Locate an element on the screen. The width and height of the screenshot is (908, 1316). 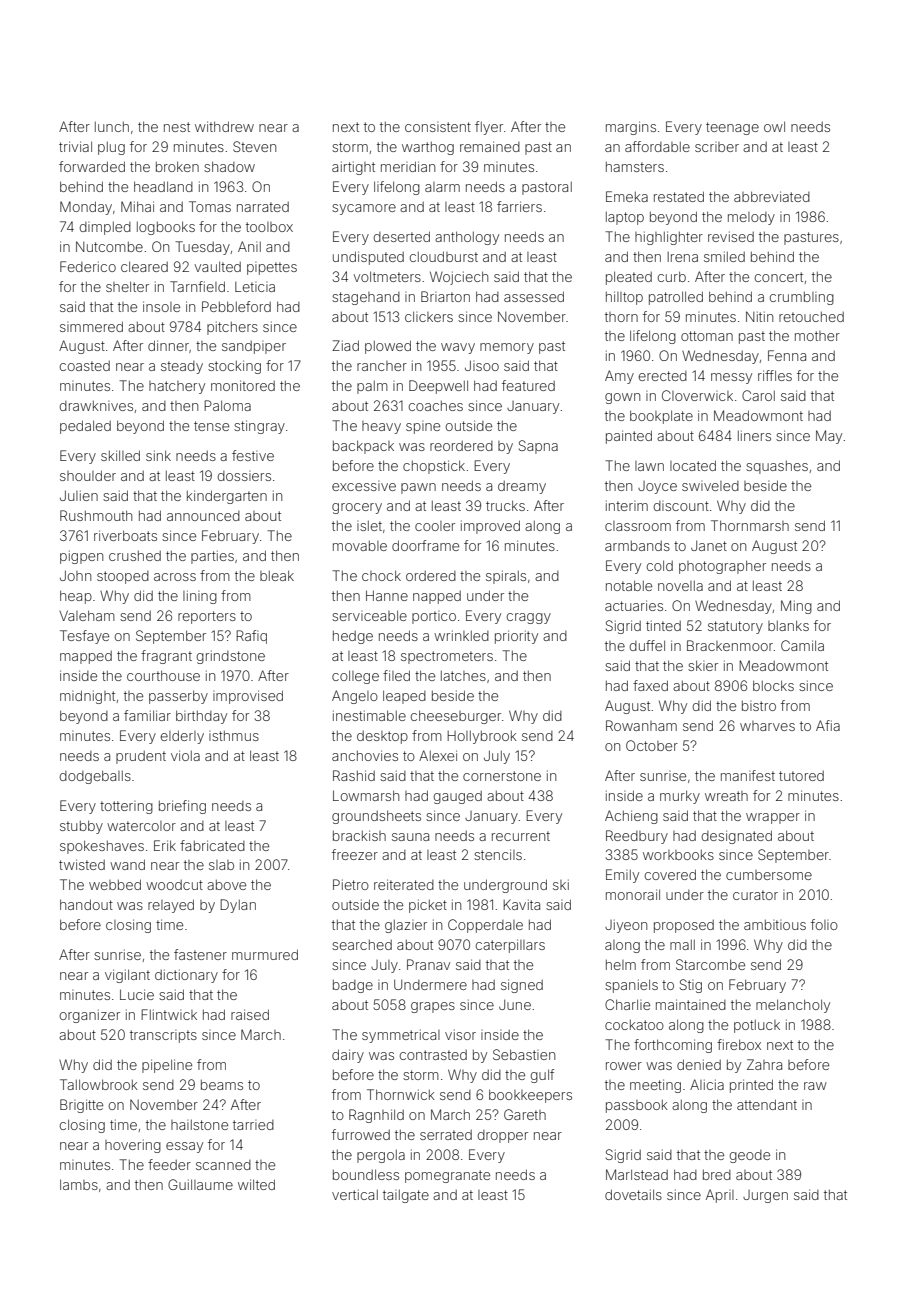
pipeline is located at coordinates (167, 1066).
